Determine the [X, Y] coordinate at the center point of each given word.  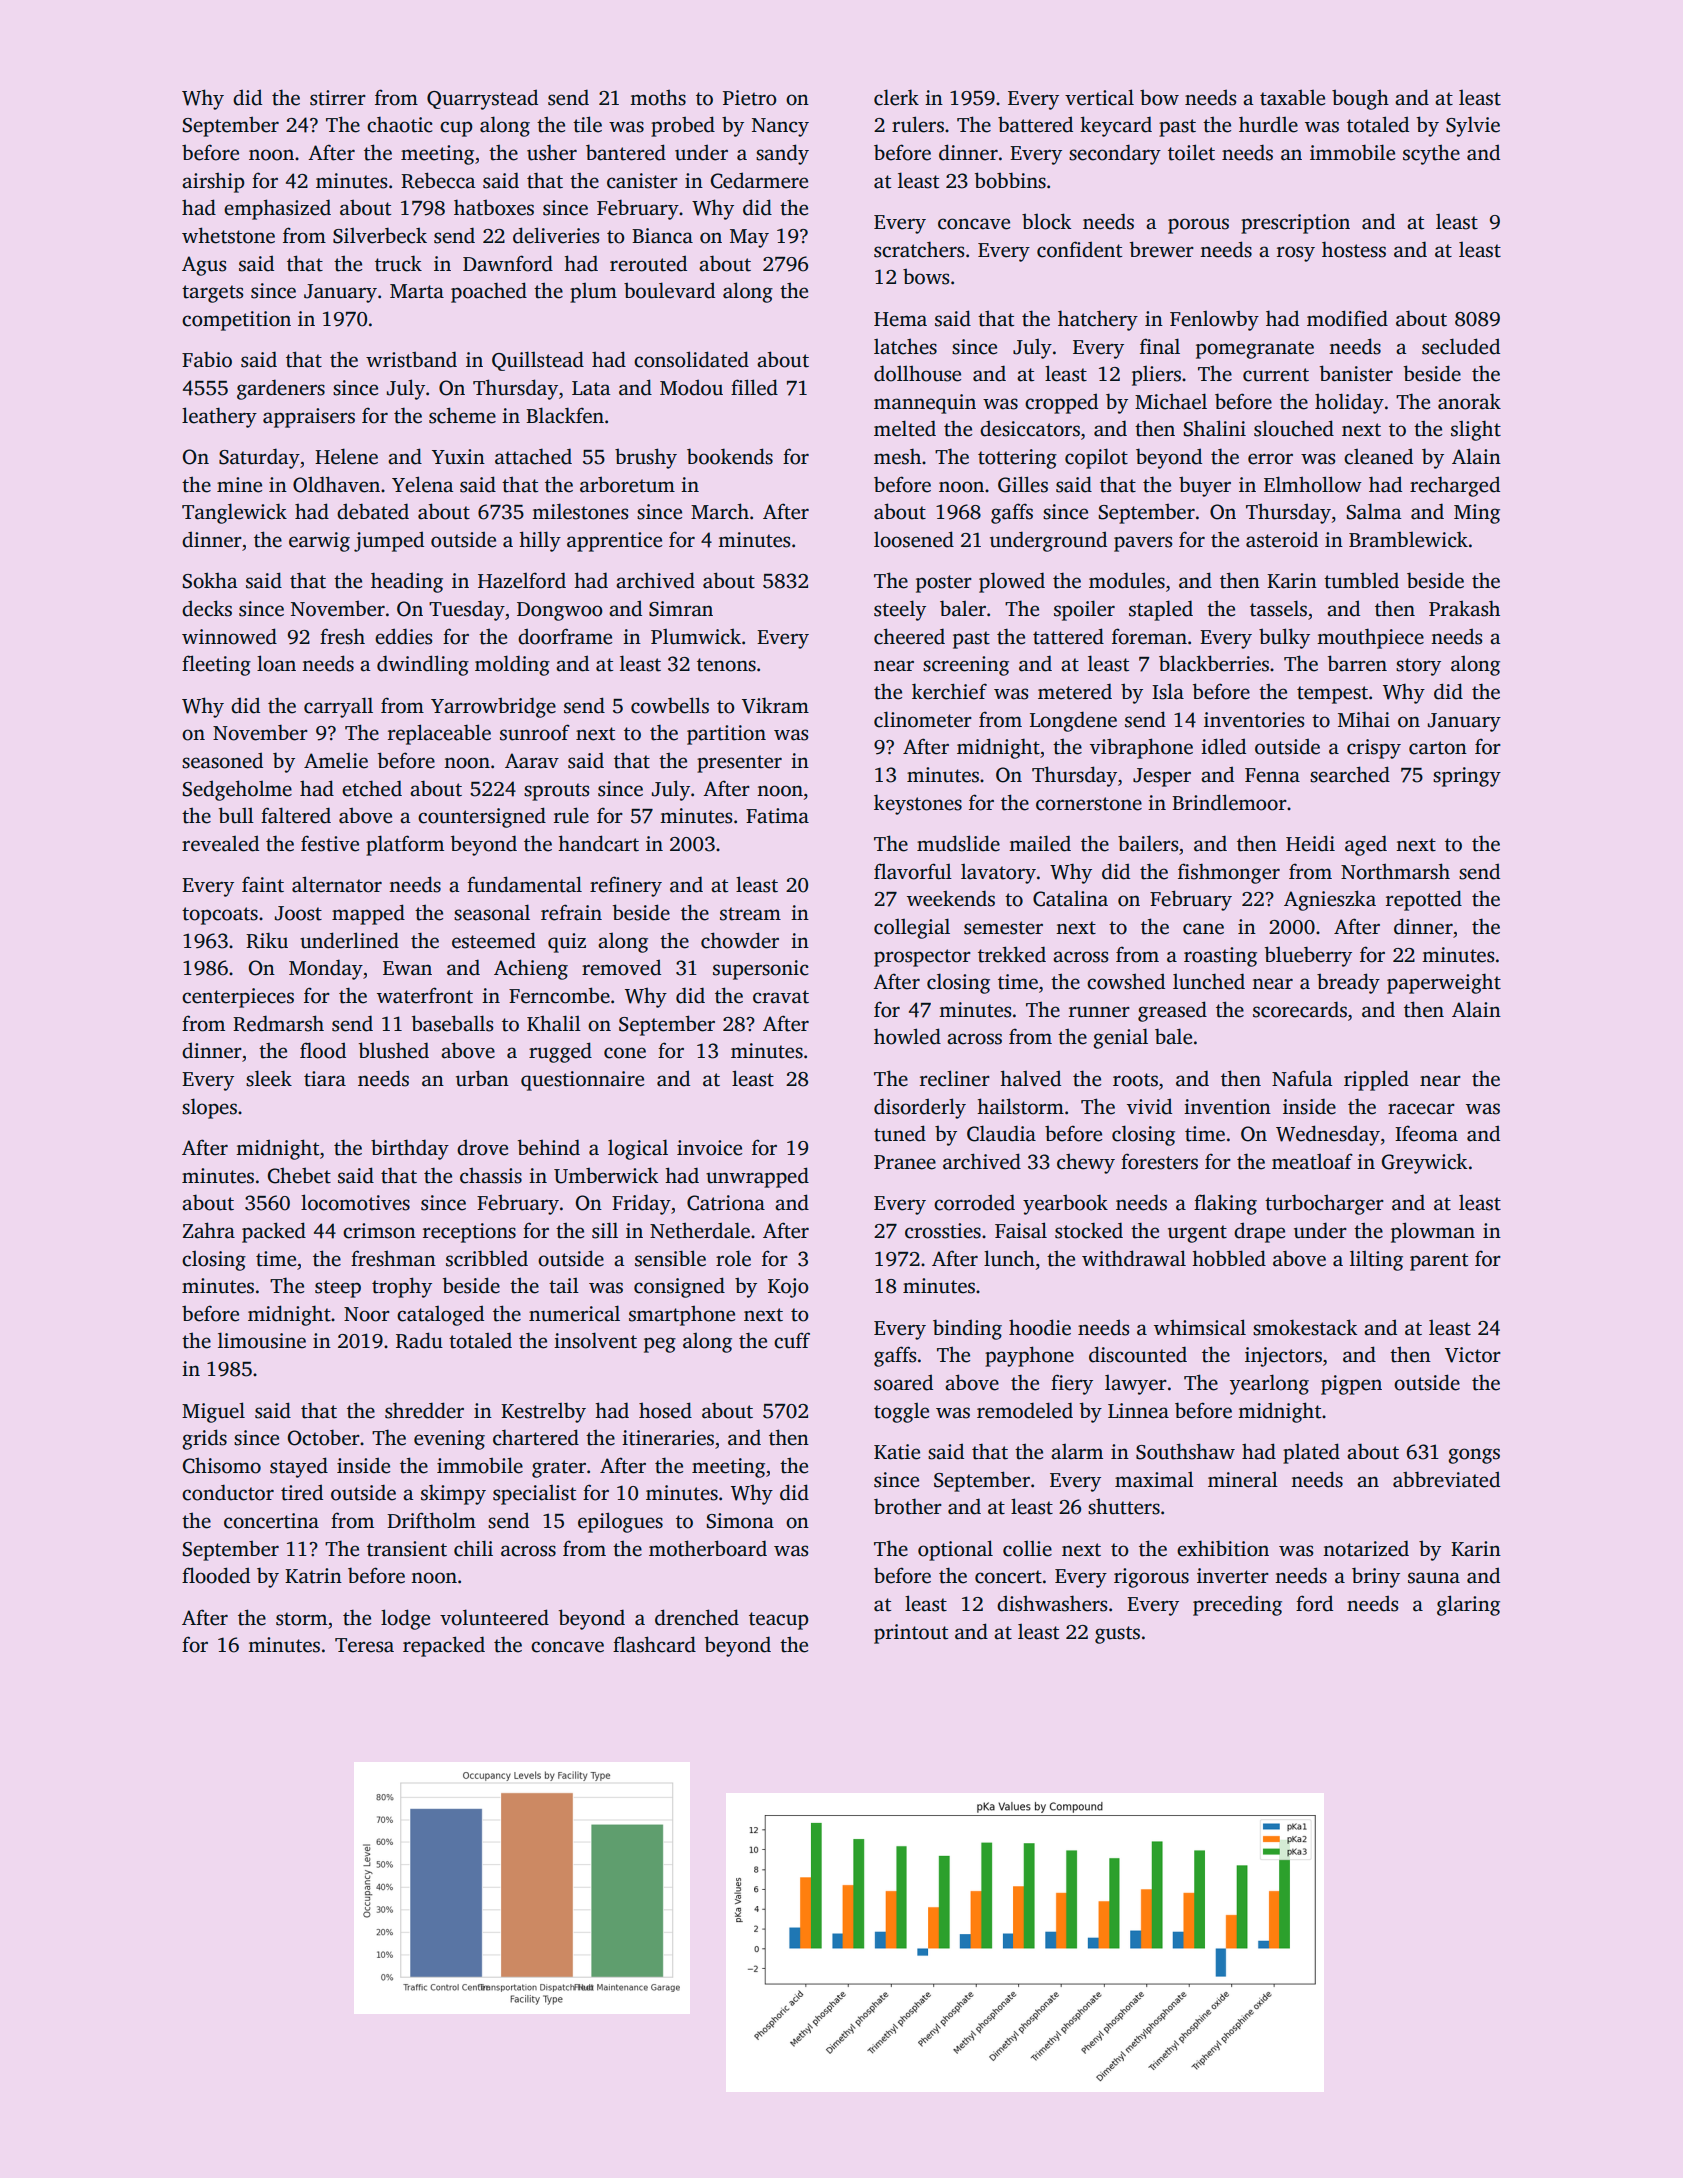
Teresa [364, 1645]
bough [1360, 99]
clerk [896, 97]
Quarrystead [482, 99]
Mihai [1364, 719]
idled [1223, 746]
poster [944, 584]
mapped [368, 914]
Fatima [777, 816]
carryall [338, 707]
